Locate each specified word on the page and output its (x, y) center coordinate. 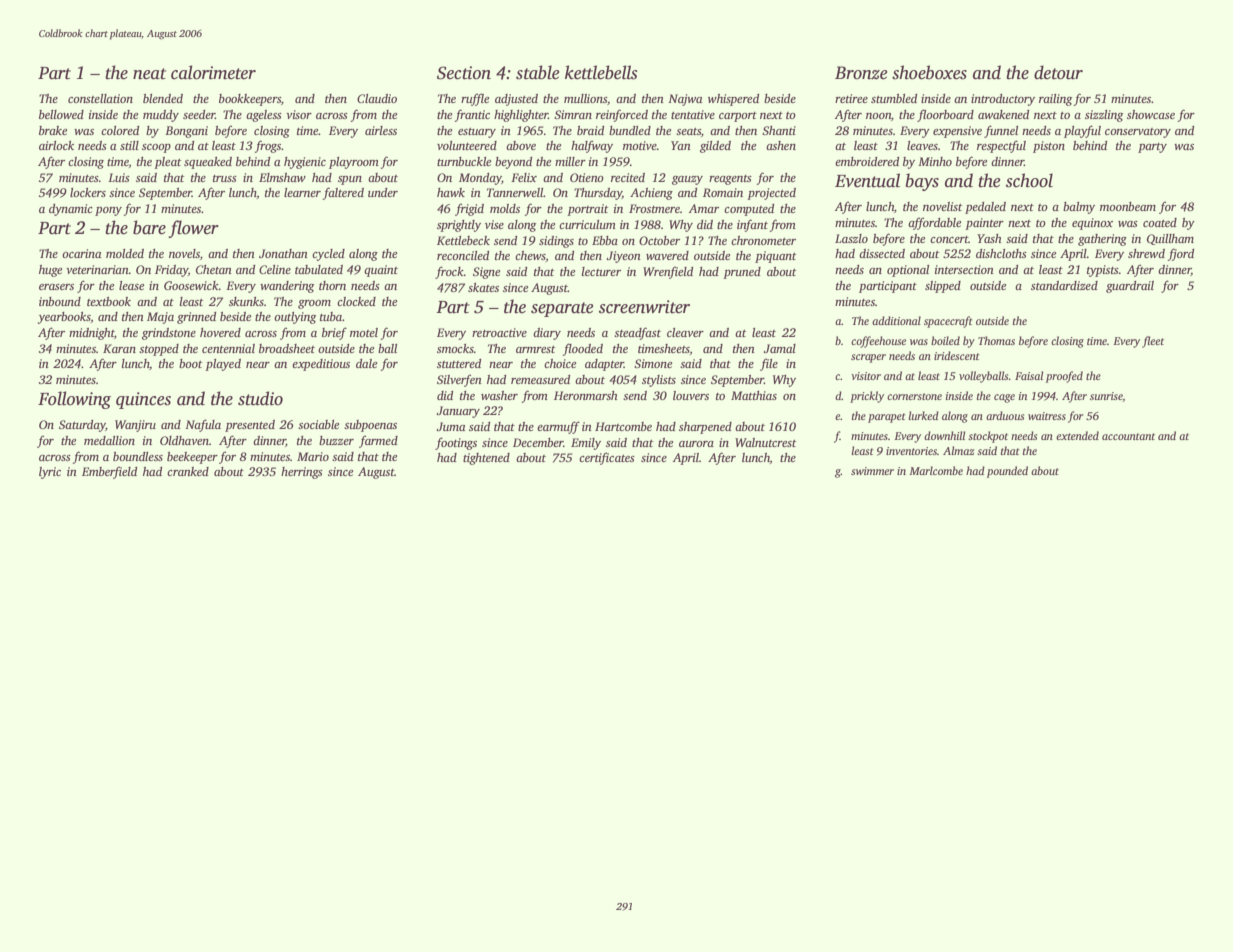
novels (184, 253)
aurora (696, 444)
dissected (882, 253)
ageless (264, 116)
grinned (196, 318)
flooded (583, 349)
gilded (715, 147)
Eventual (867, 180)
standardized (1064, 285)
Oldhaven (184, 440)
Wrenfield (668, 273)
